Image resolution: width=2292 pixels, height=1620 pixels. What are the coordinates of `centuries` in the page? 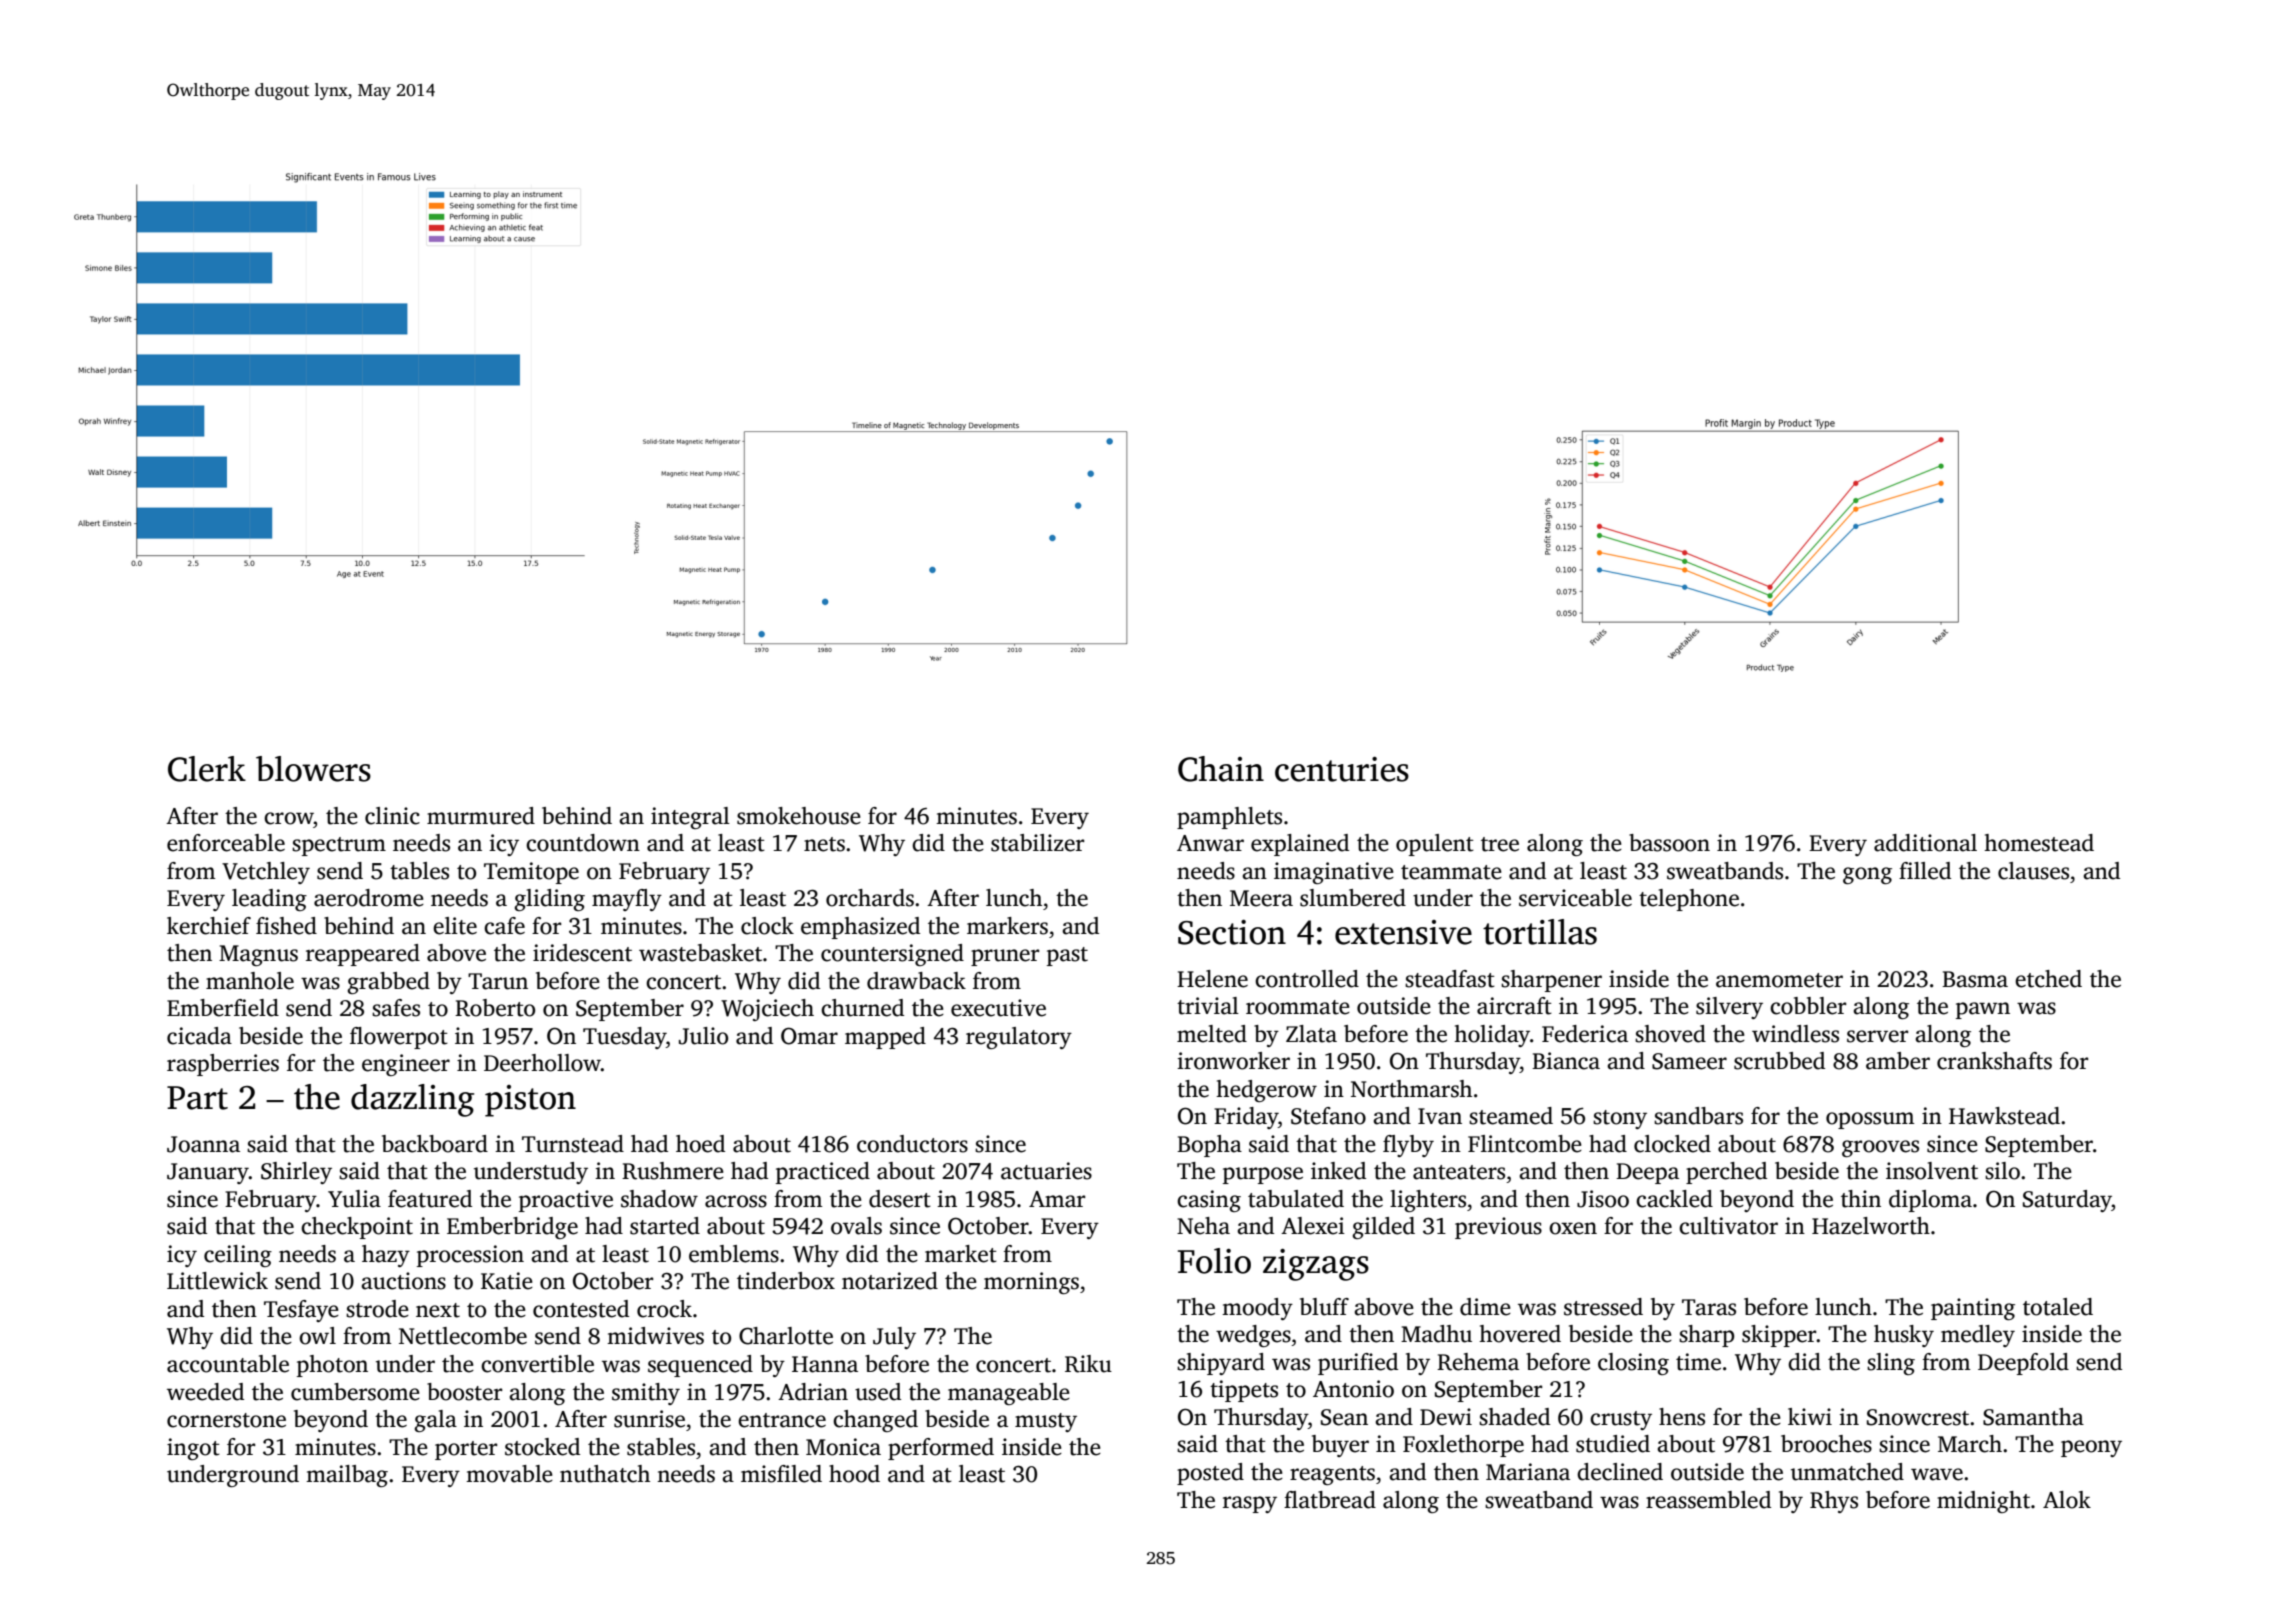 It's located at (1342, 769).
